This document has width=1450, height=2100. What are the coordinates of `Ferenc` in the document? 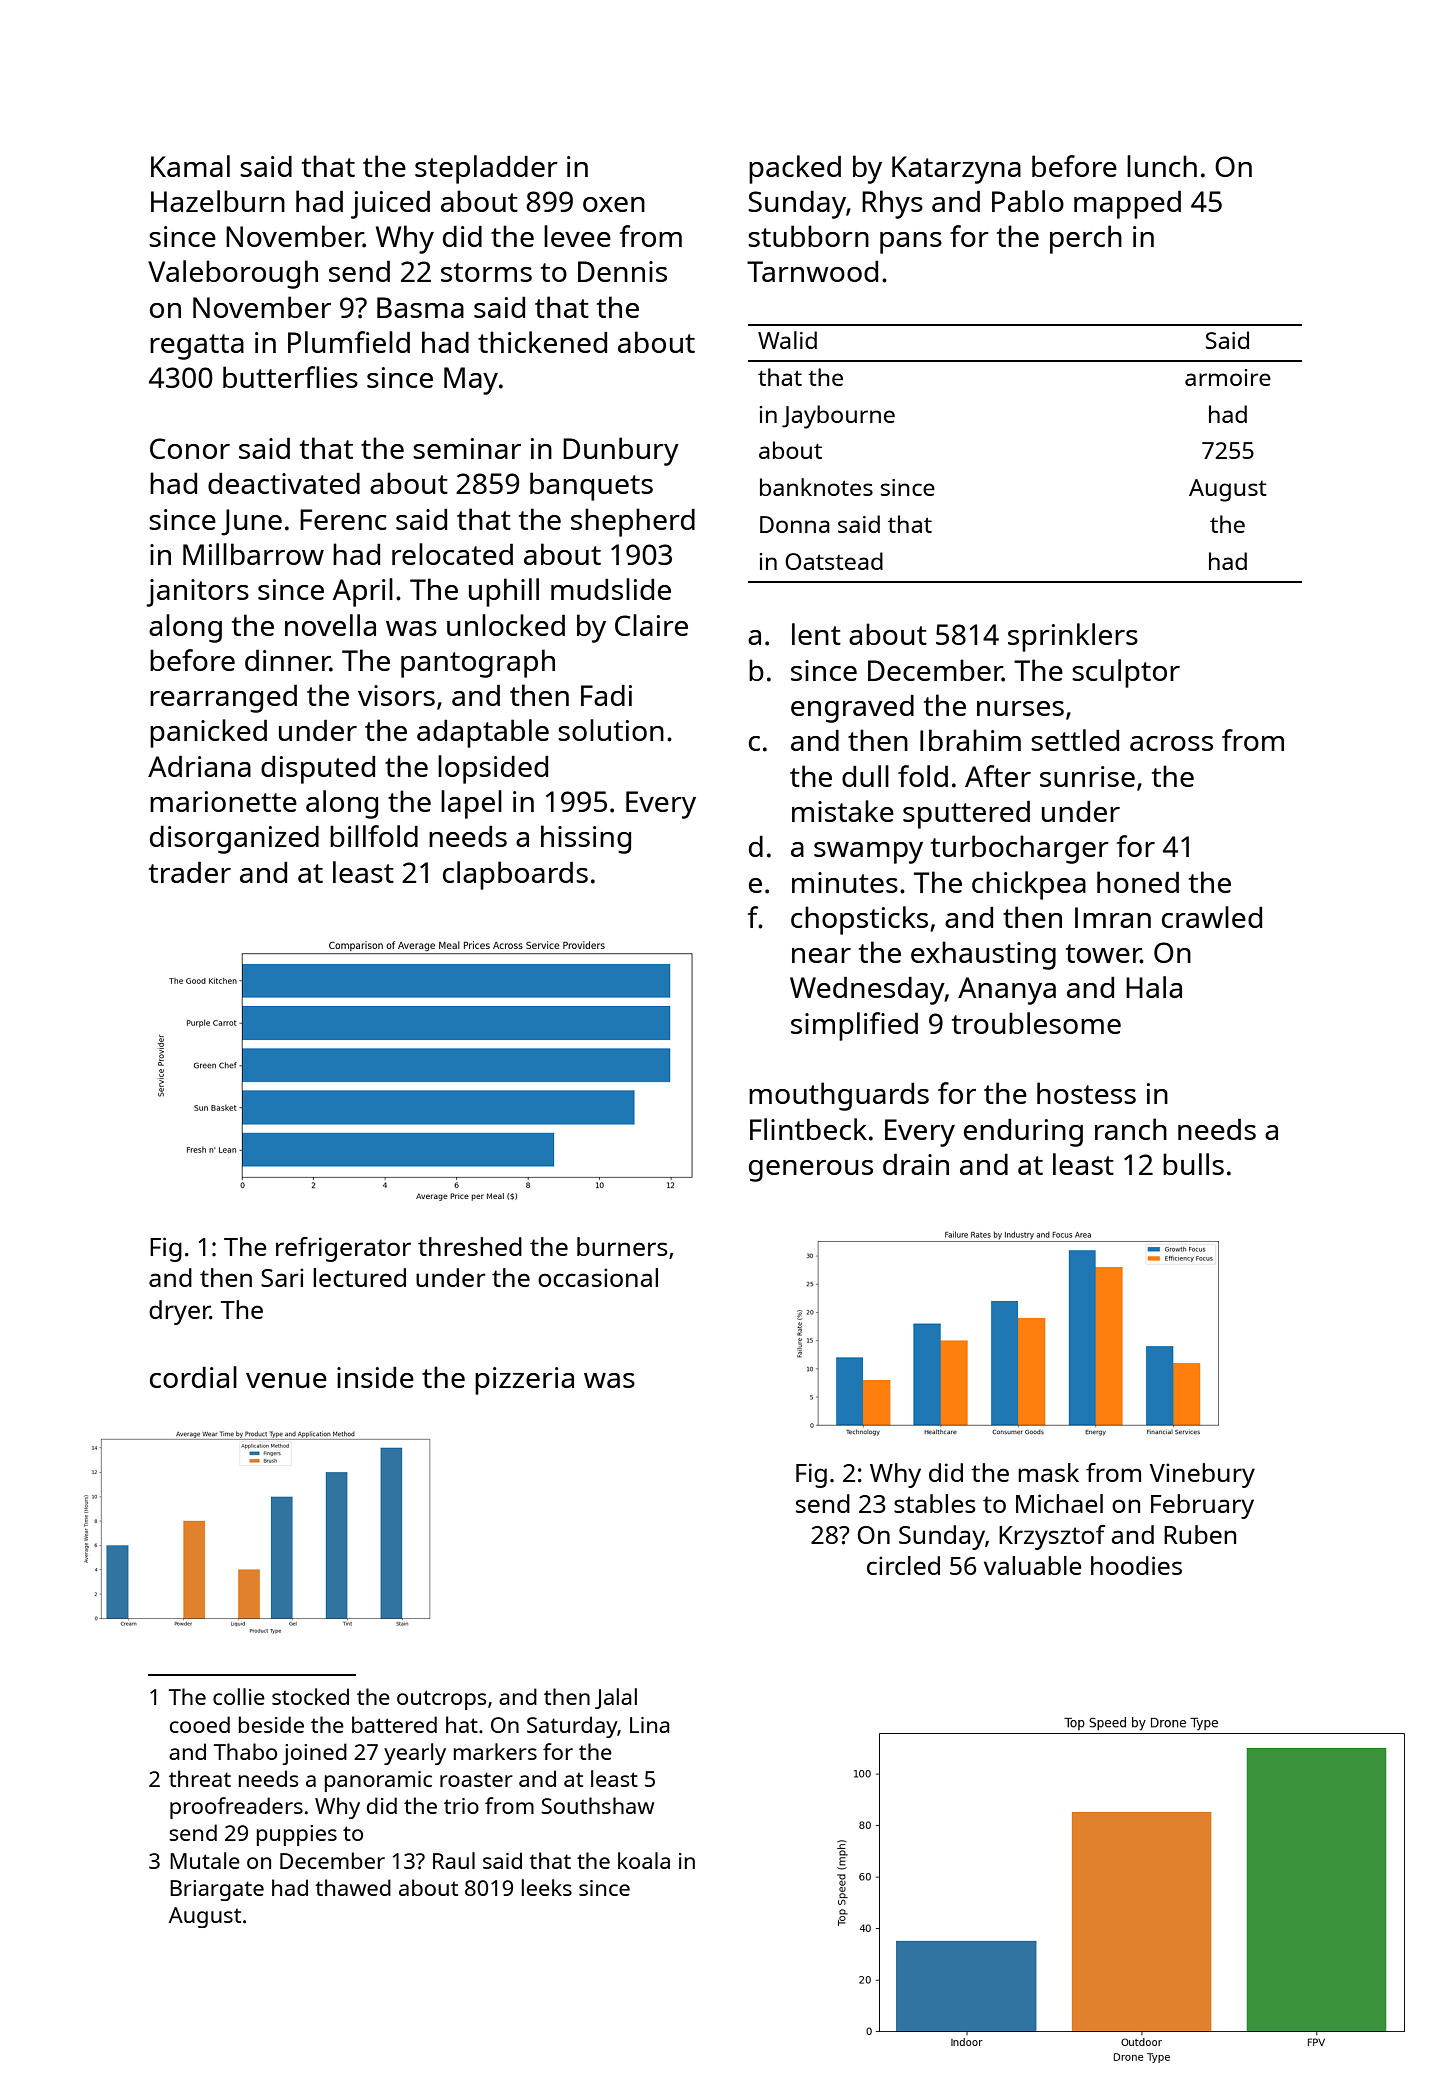 It's located at (343, 519).
